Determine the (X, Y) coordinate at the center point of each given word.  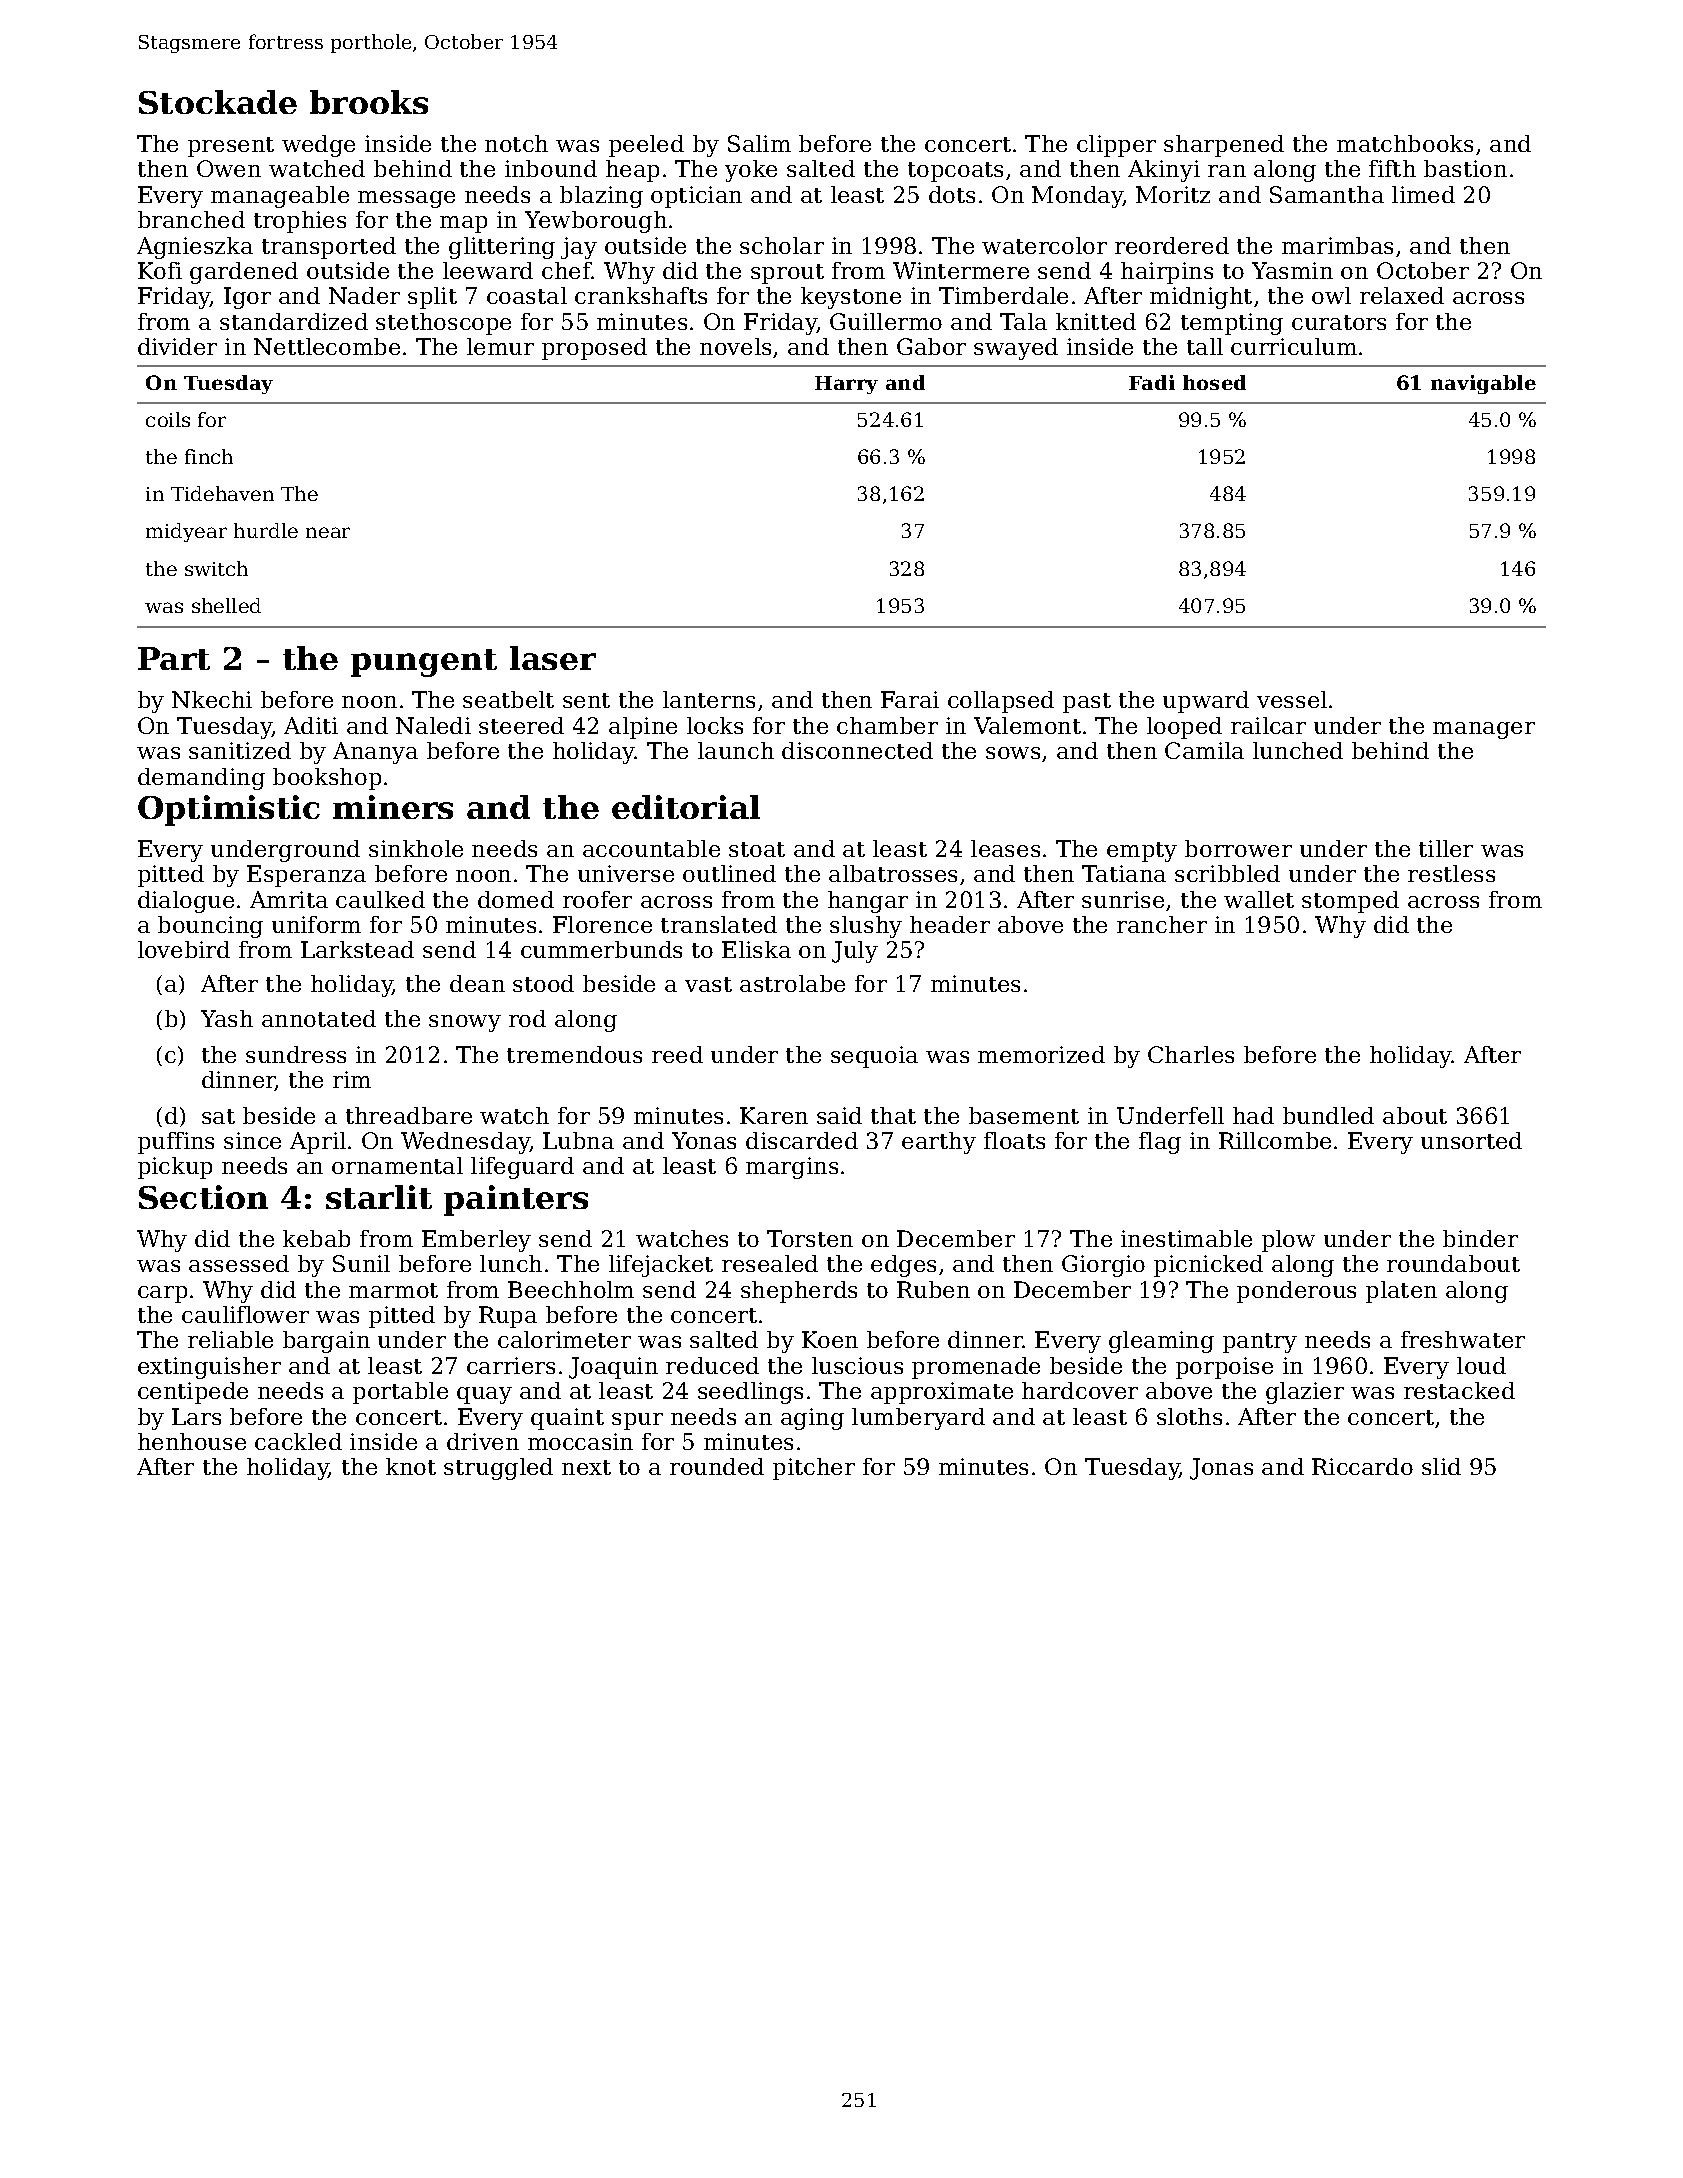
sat (218, 1116)
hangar (868, 902)
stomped (1350, 902)
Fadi (1152, 382)
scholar (782, 245)
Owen (229, 168)
